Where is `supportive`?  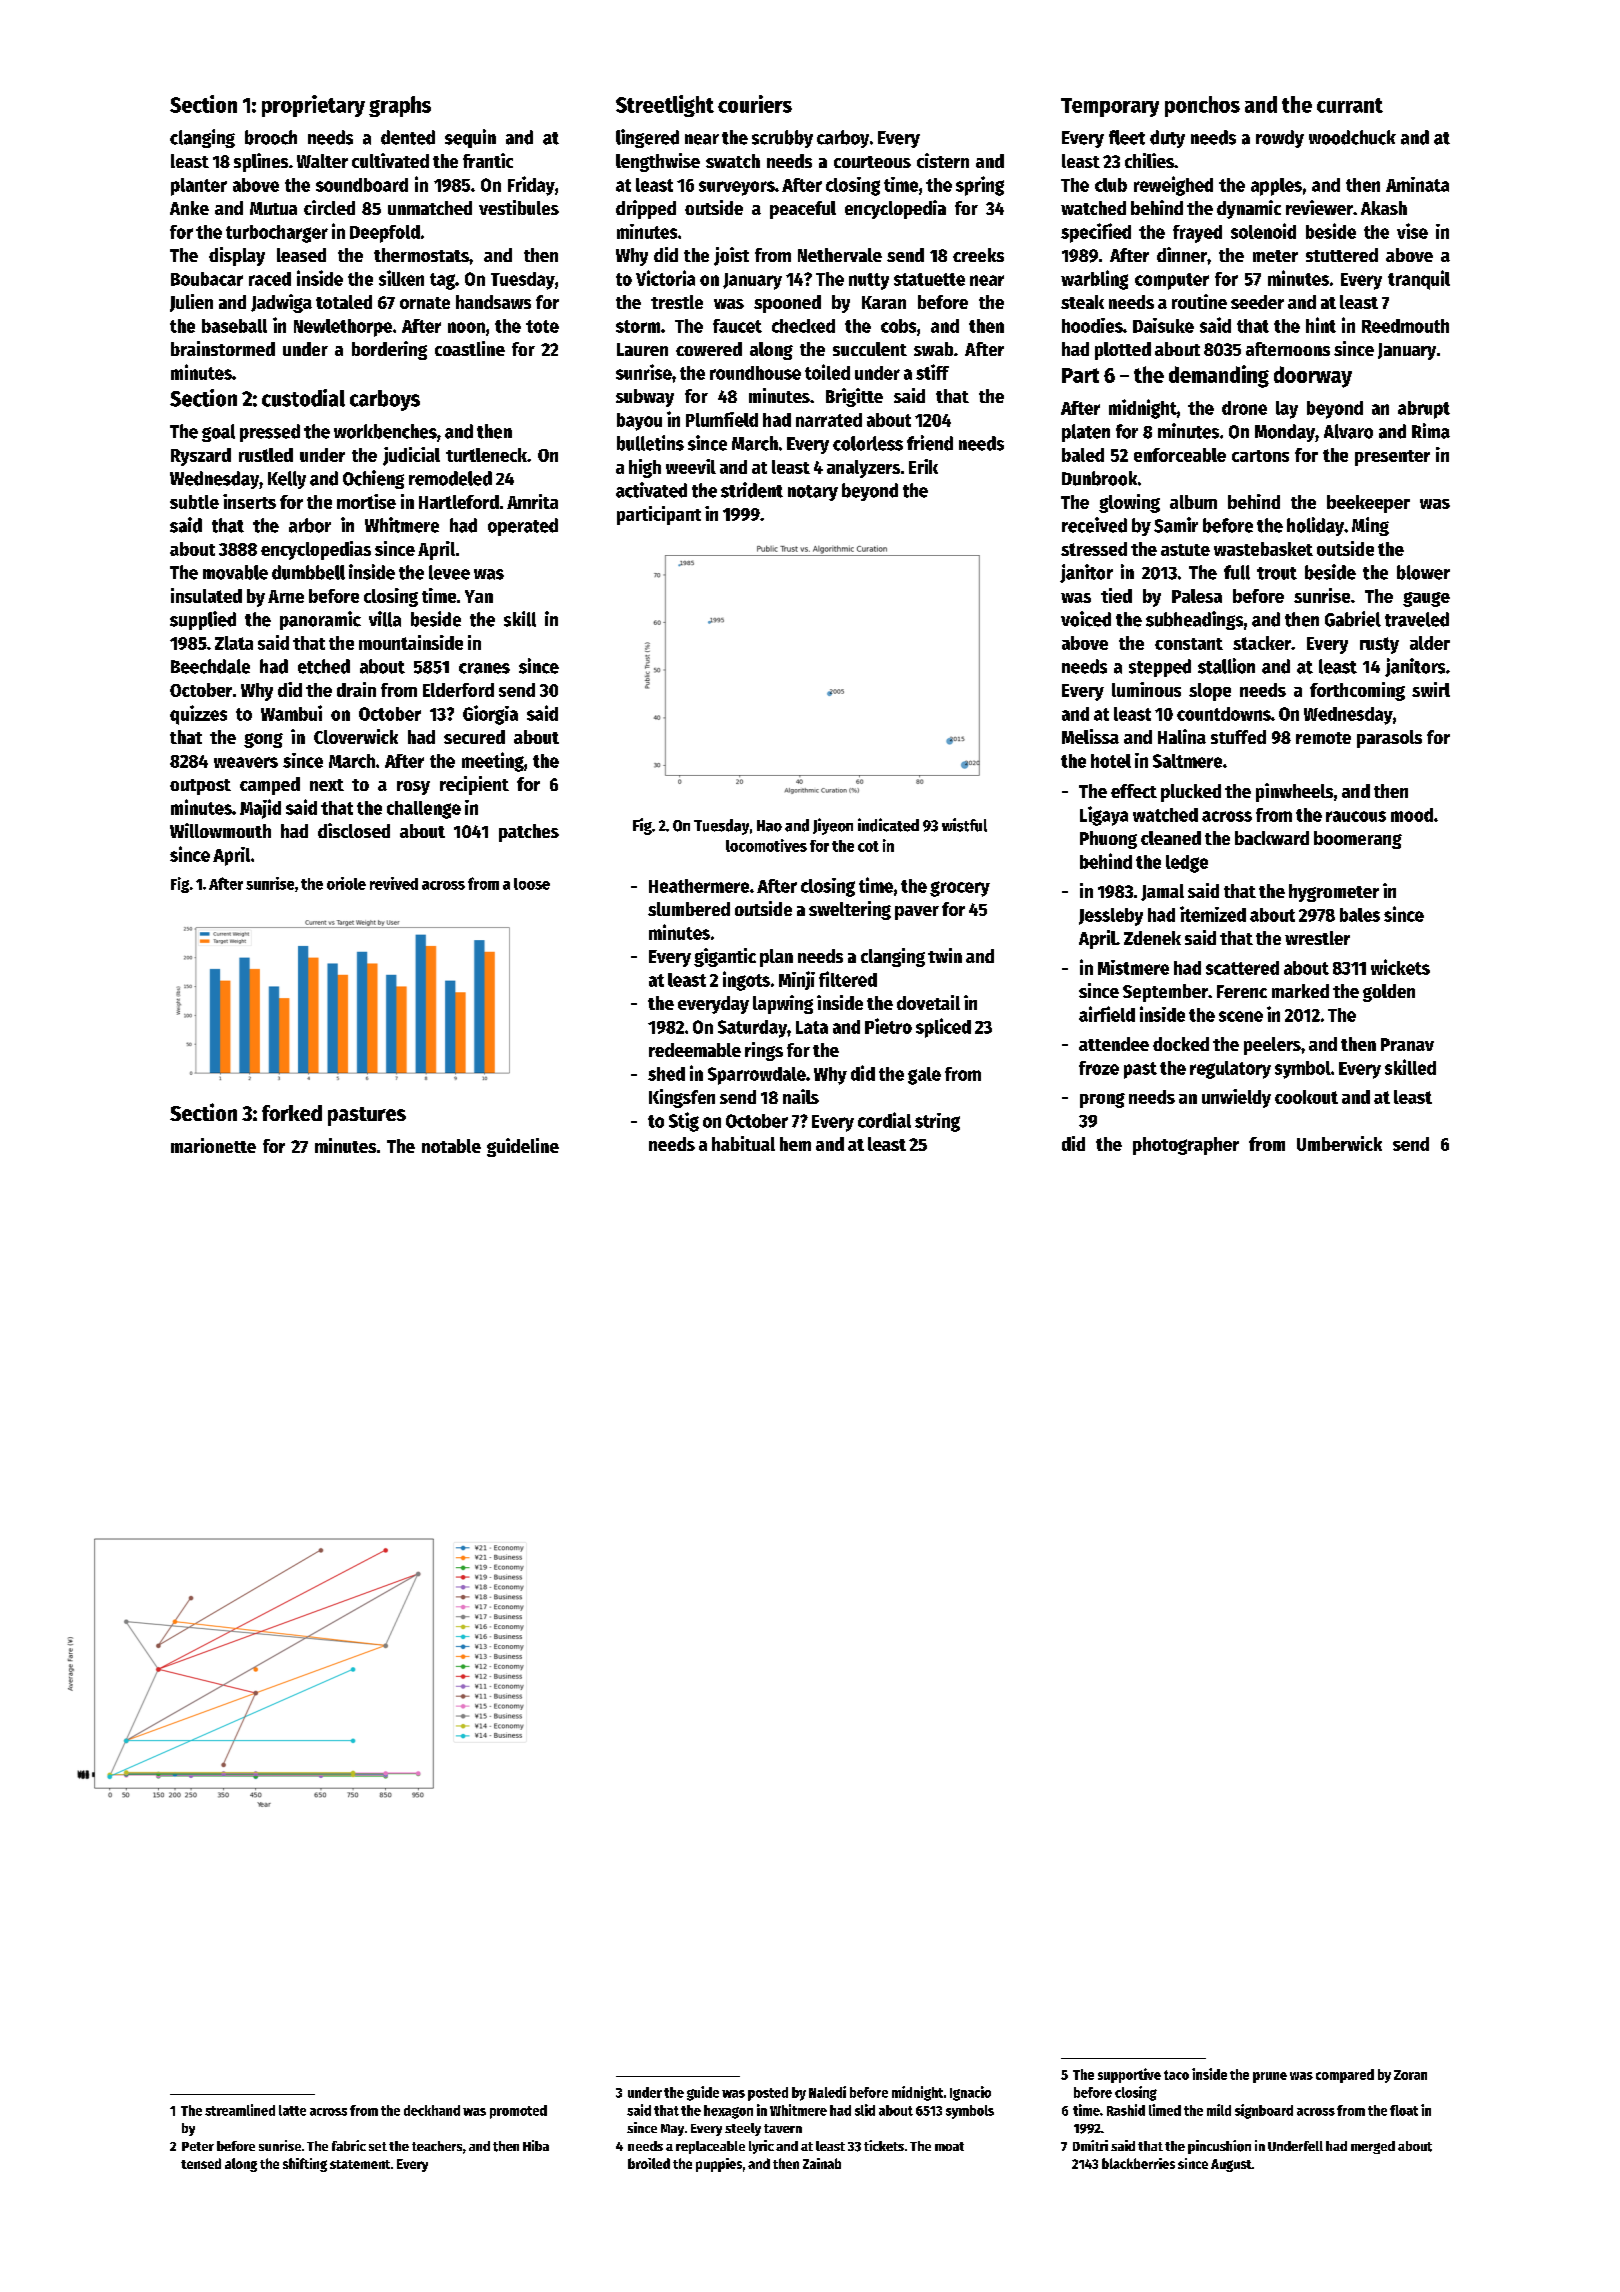
supportive is located at coordinates (1129, 2075).
